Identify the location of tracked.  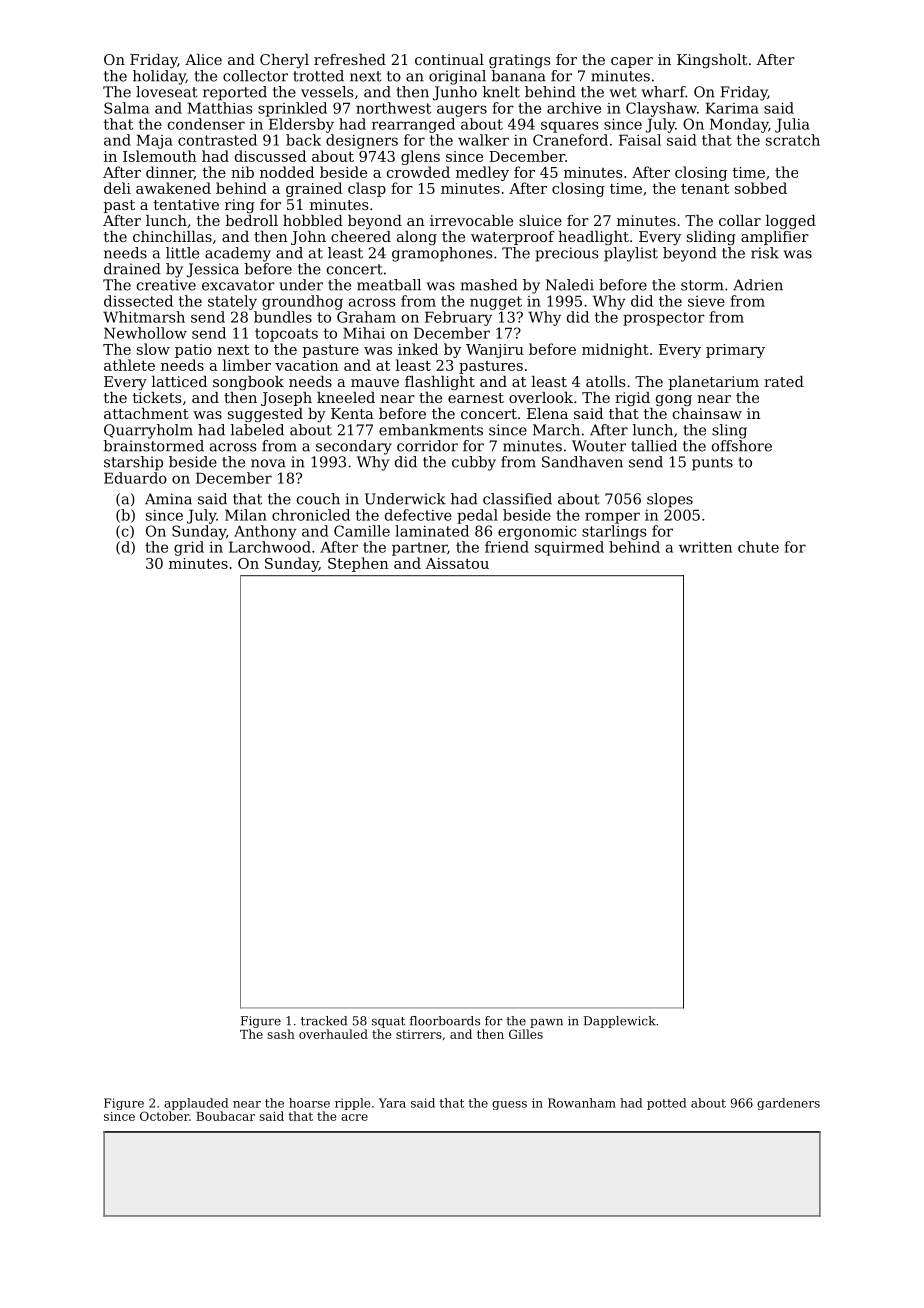
(324, 1021).
